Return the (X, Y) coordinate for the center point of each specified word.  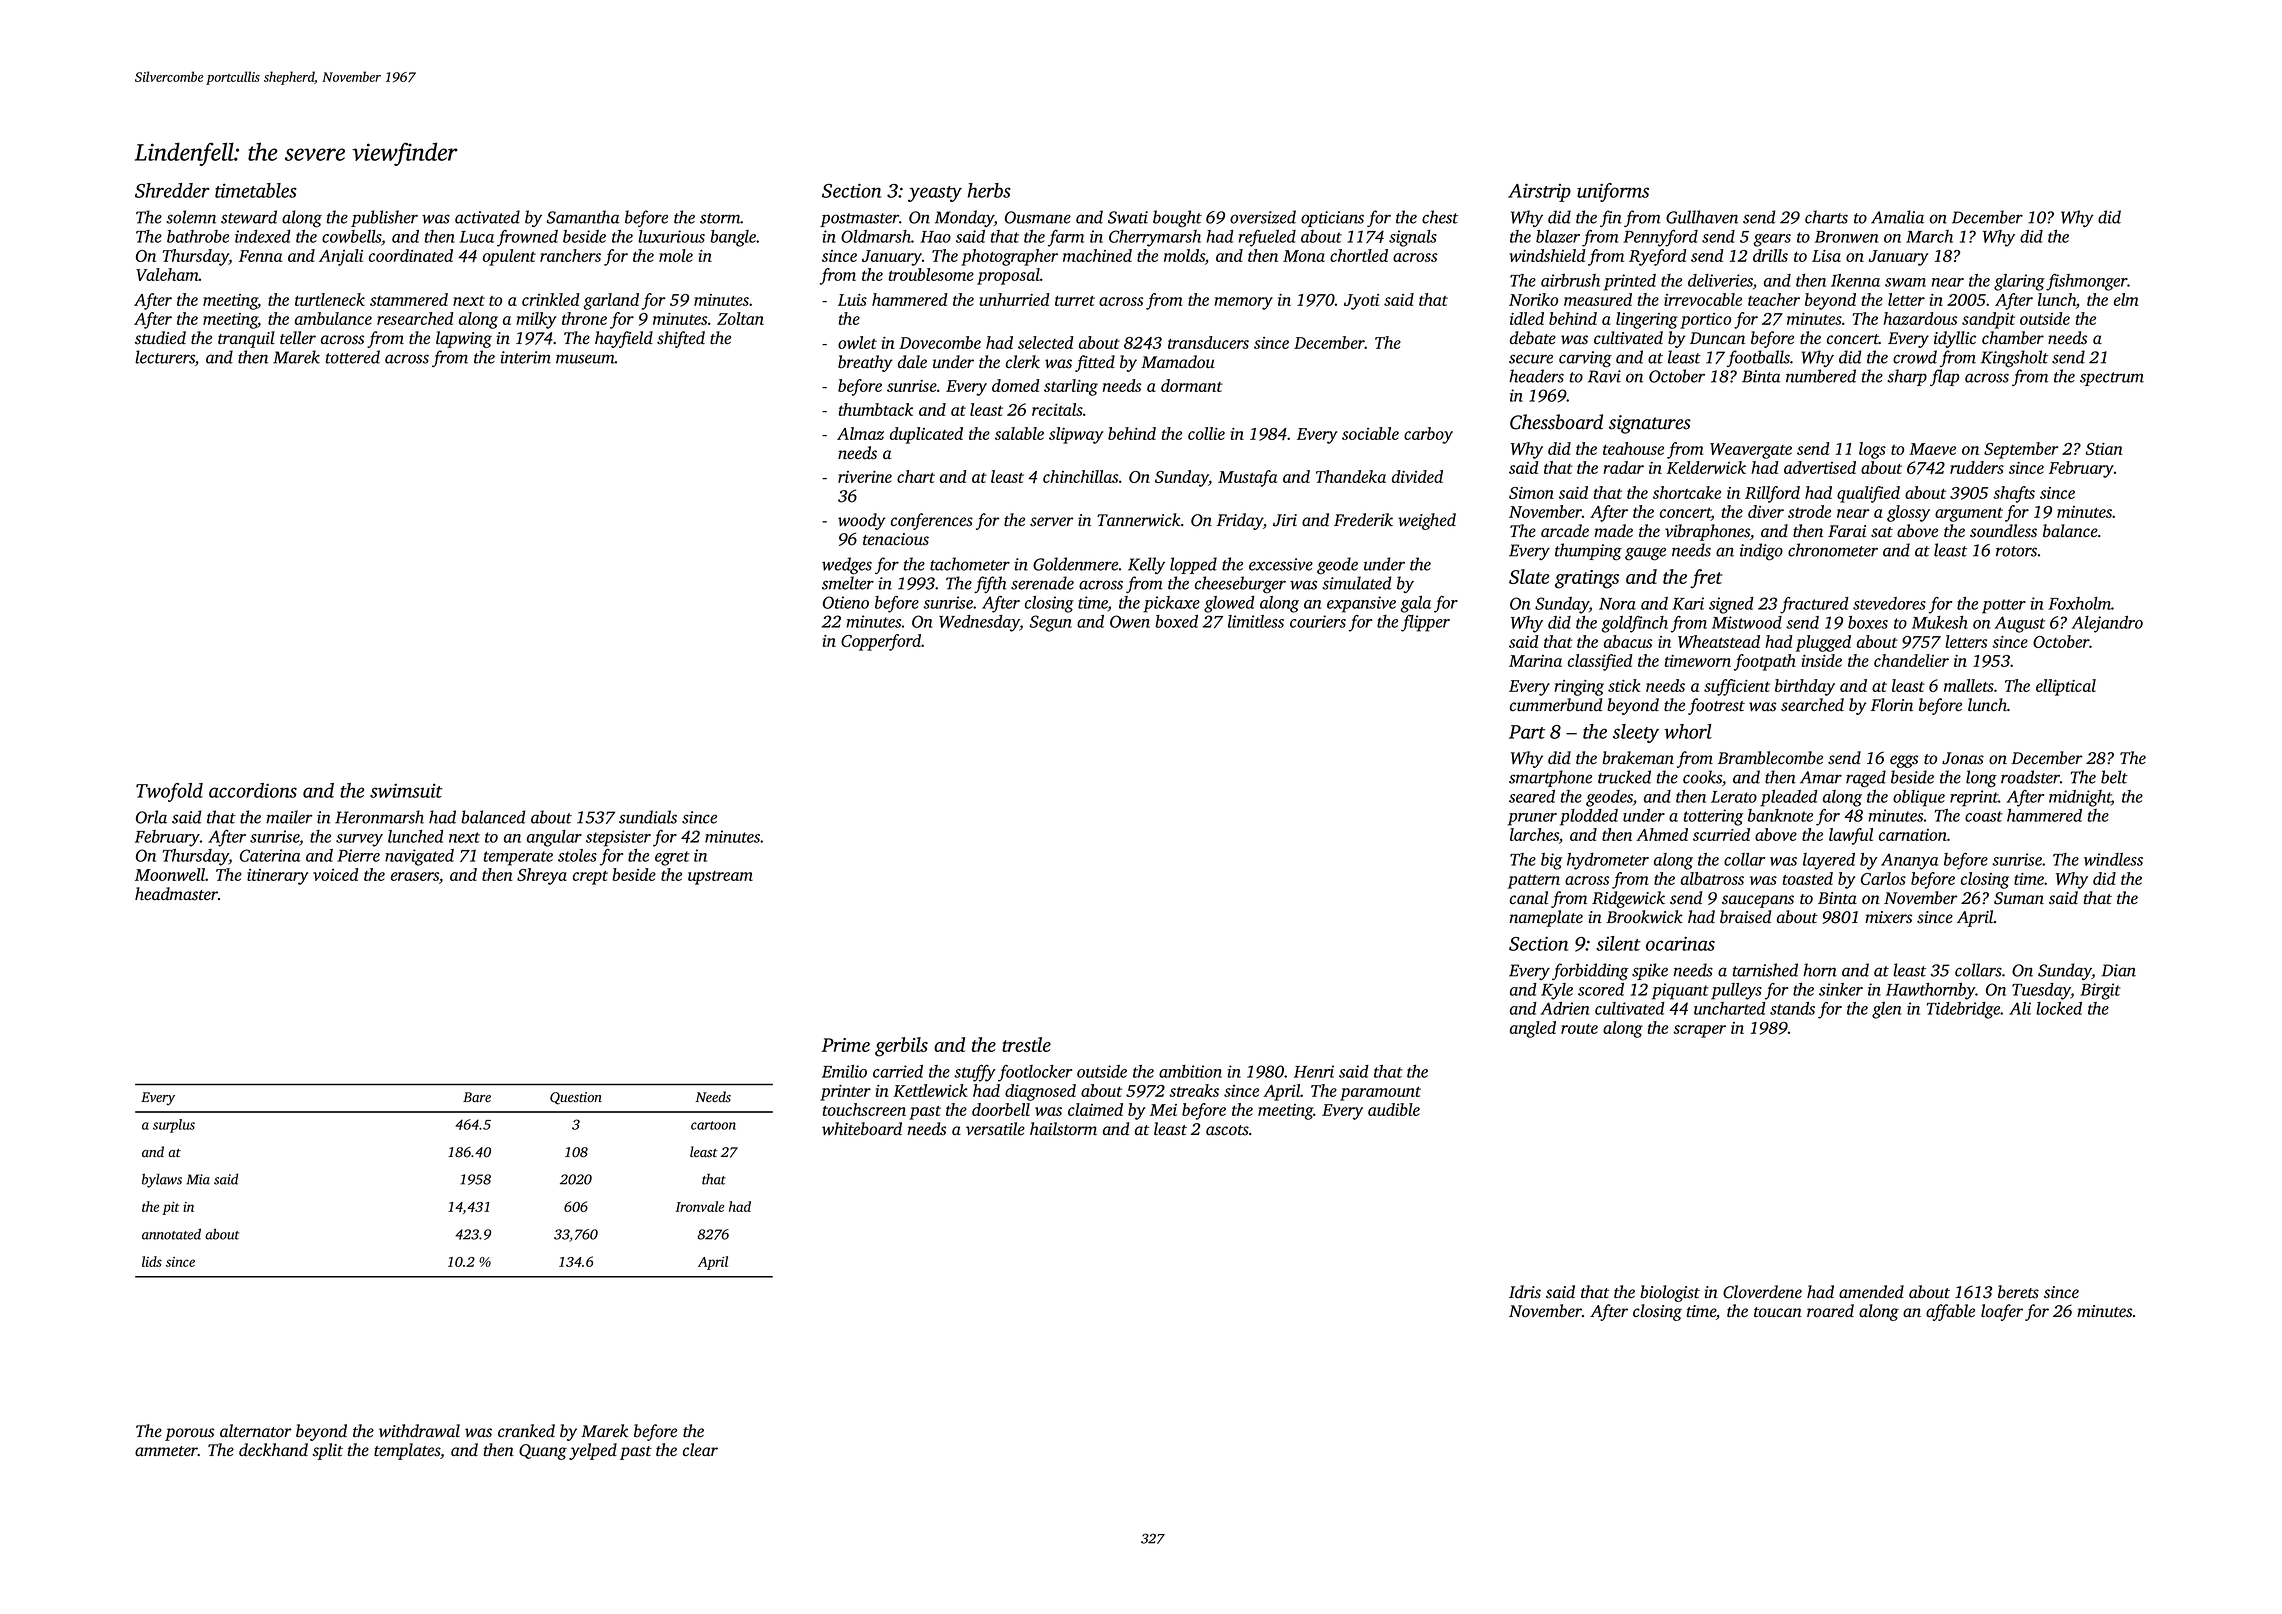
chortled (1359, 255)
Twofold (169, 792)
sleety (1636, 733)
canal (1529, 897)
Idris (1525, 1292)
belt (2114, 777)
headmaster (176, 894)
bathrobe (198, 236)
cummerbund (1556, 705)
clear (700, 1449)
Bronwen (1846, 237)
